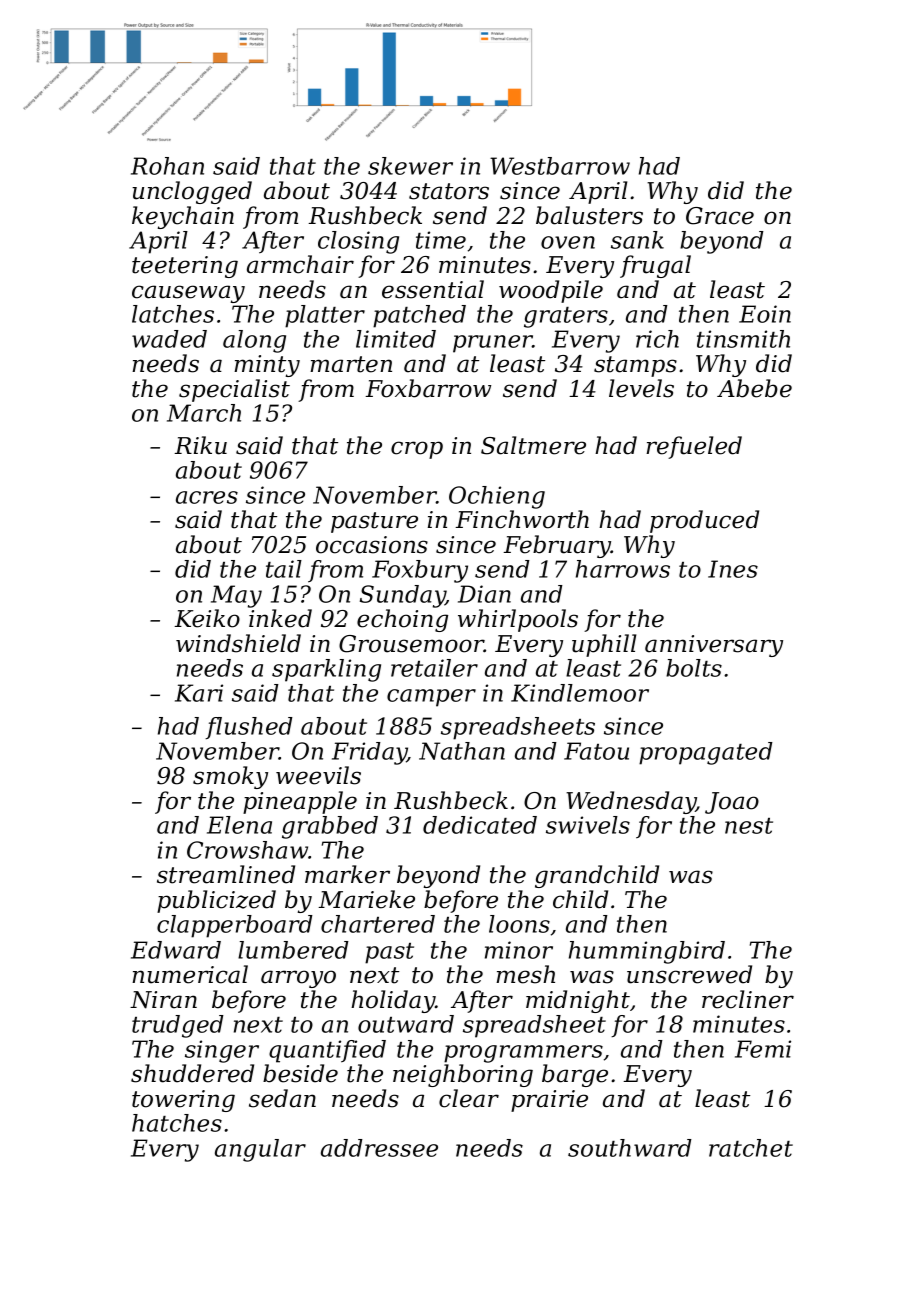 This screenshot has height=1311, width=924. What do you see at coordinates (469, 1098) in the screenshot?
I see `clear` at bounding box center [469, 1098].
